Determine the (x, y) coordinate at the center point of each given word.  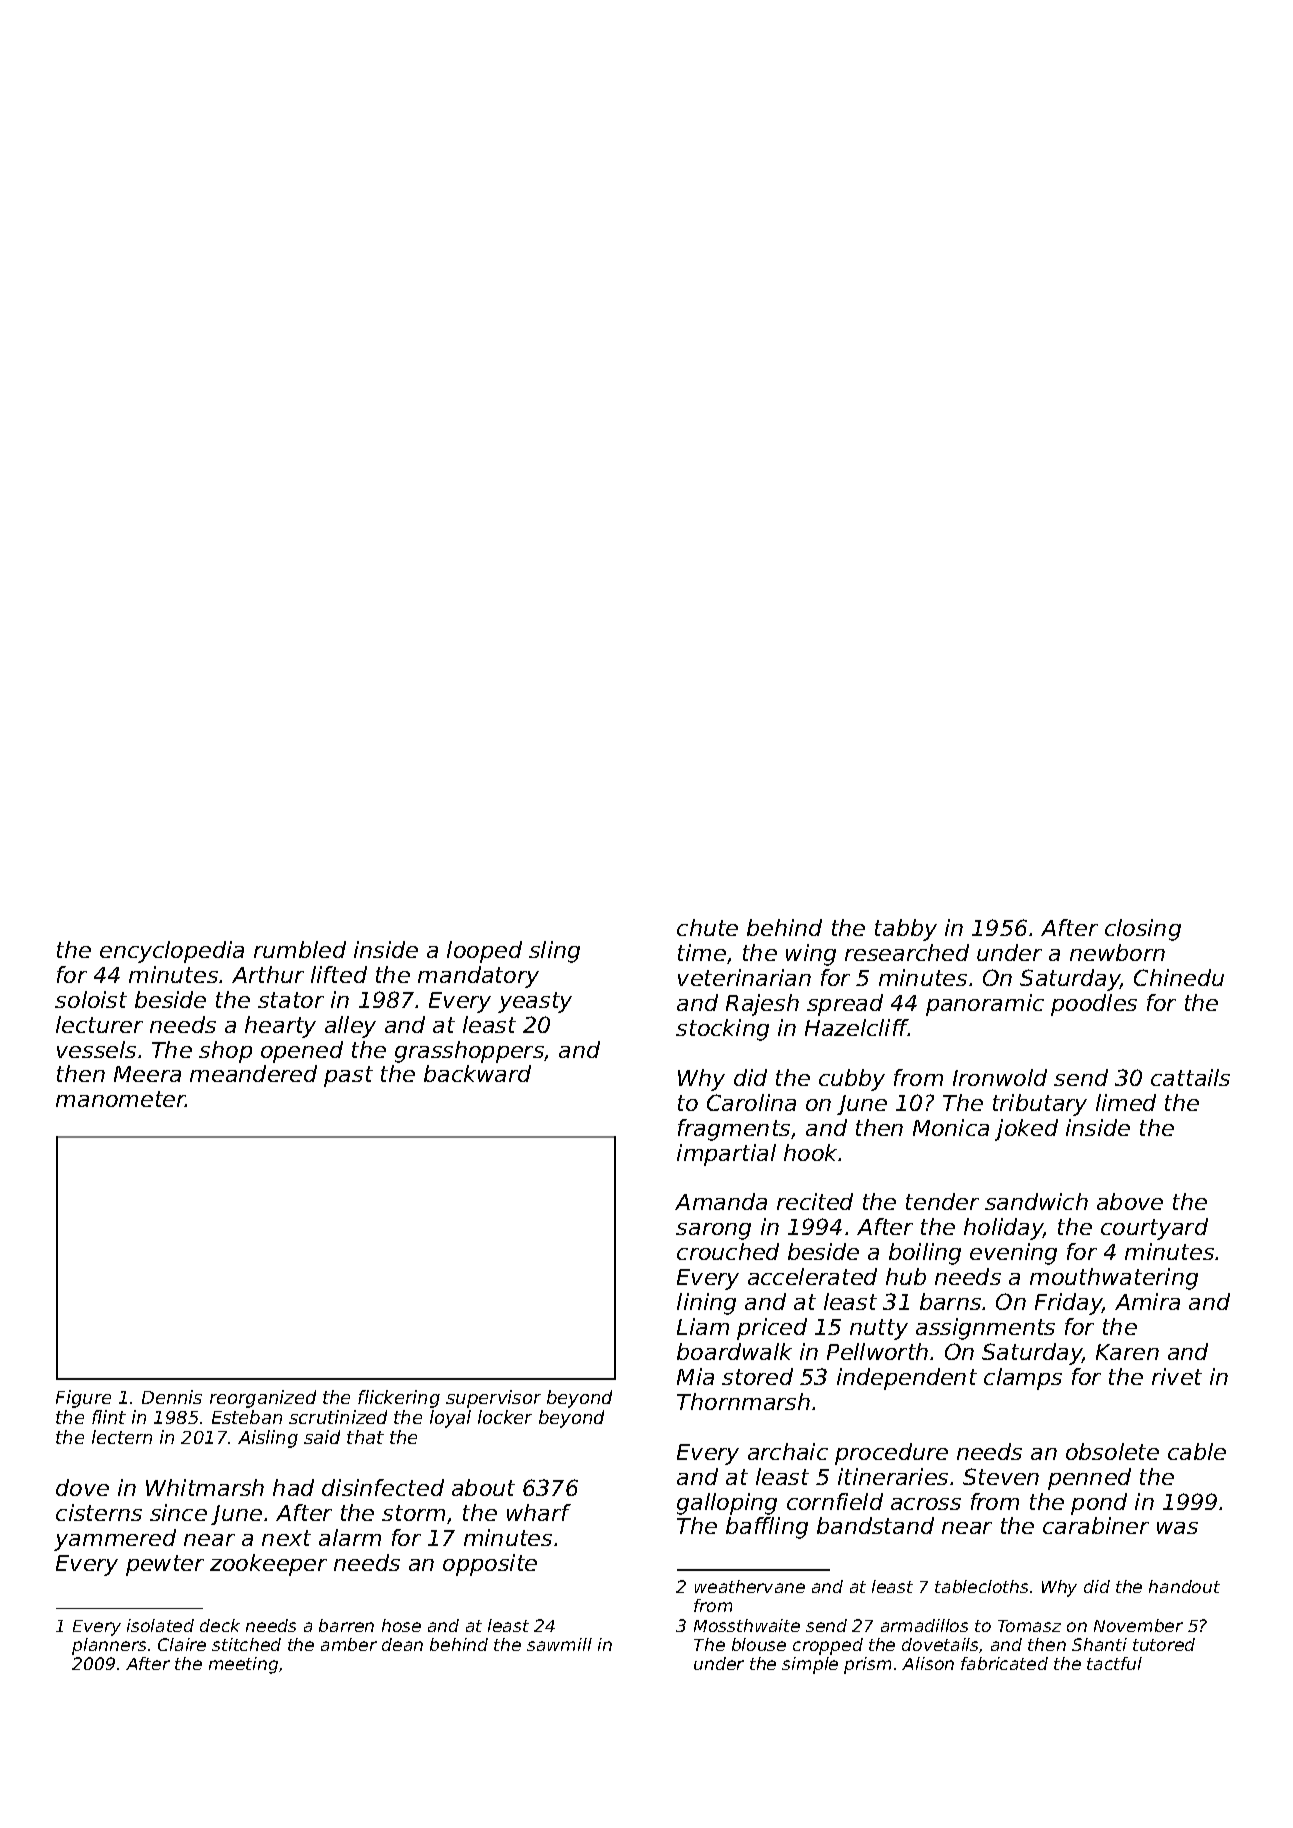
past (348, 1076)
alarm (350, 1537)
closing (1143, 930)
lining (706, 1304)
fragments (734, 1130)
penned (1089, 1479)
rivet (1177, 1376)
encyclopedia (172, 952)
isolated (160, 1625)
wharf (539, 1512)
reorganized (263, 1399)
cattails (1190, 1077)
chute (707, 927)
